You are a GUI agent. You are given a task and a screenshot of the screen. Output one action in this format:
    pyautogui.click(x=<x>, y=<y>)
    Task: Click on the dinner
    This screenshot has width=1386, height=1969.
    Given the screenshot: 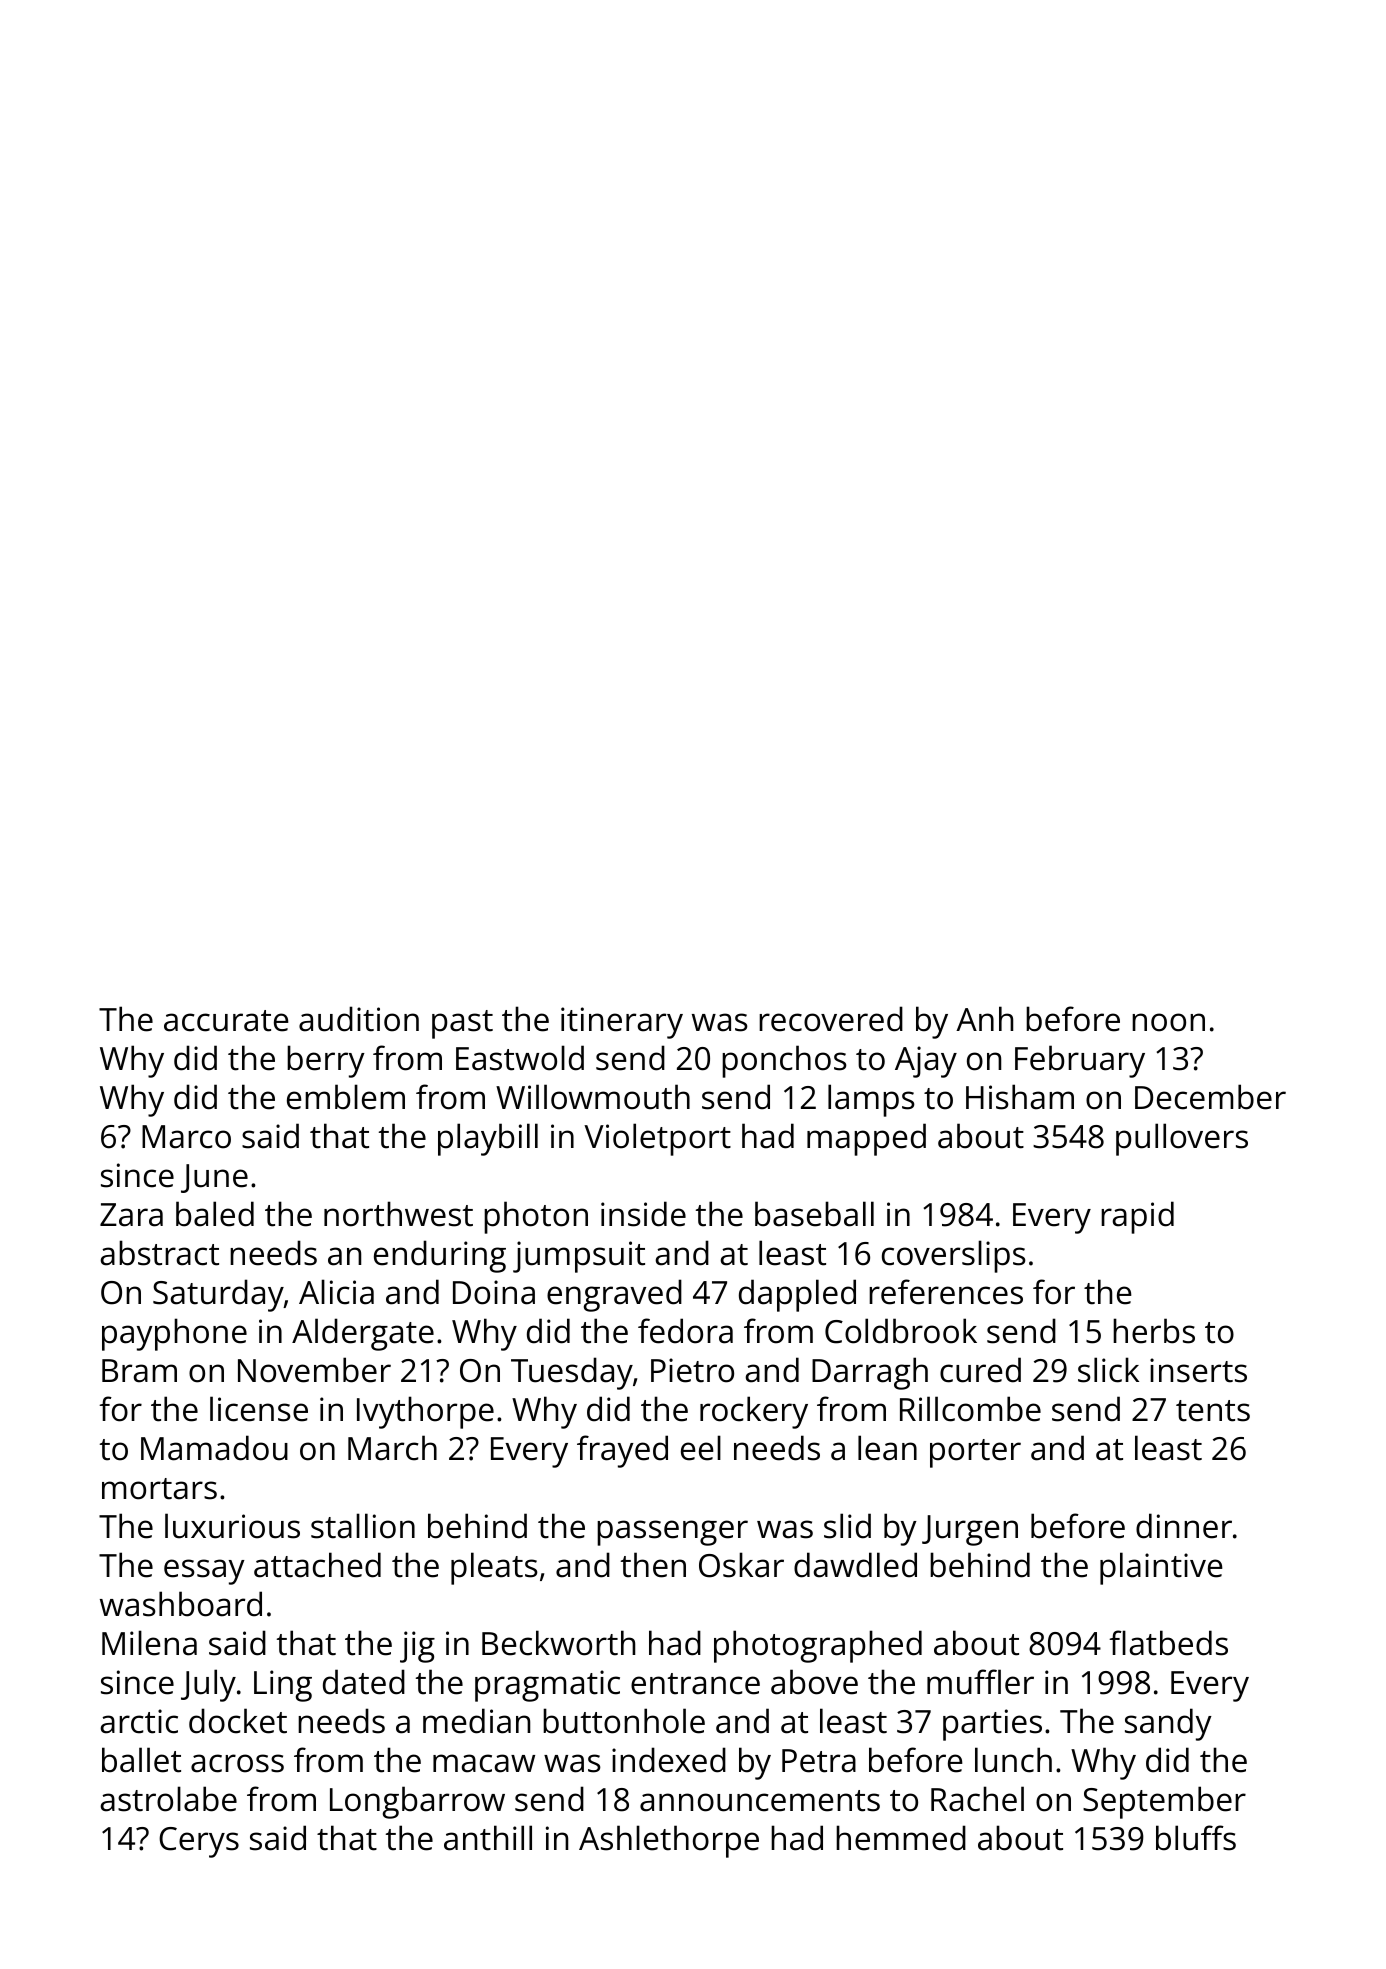 What is the action you would take?
    pyautogui.click(x=1184, y=1526)
